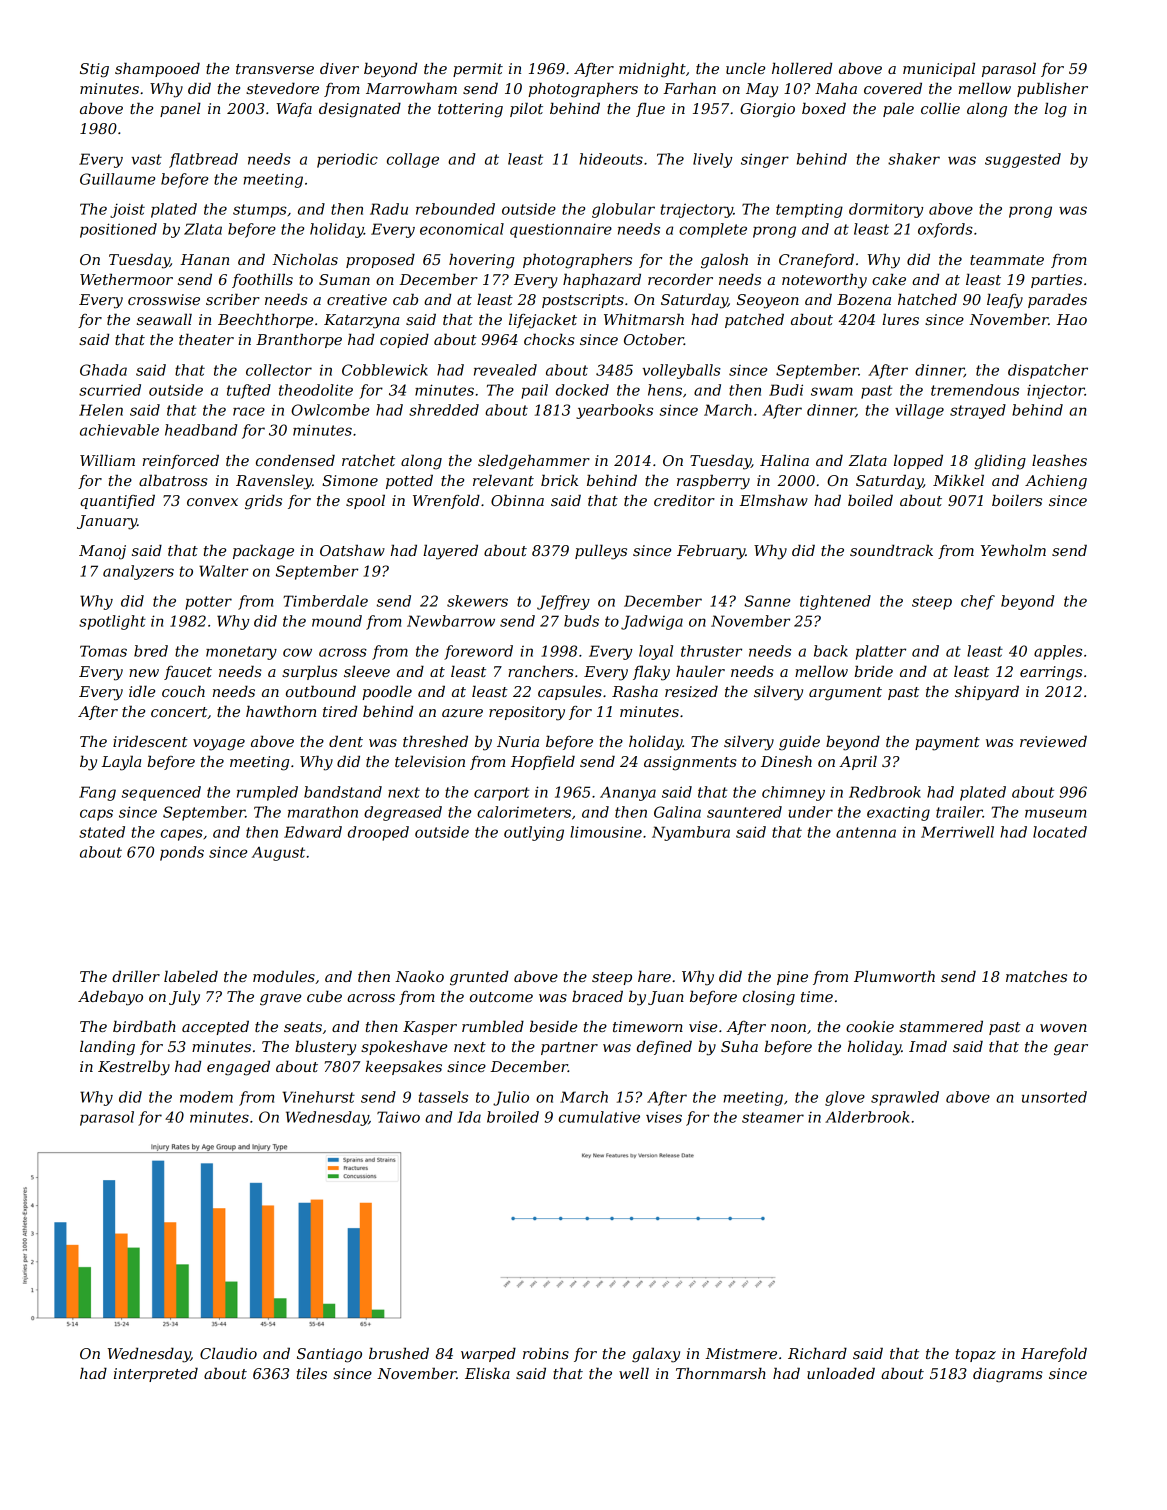 Image resolution: width=1167 pixels, height=1510 pixels. Describe the element at coordinates (611, 159) in the screenshot. I see `hideouts` at that location.
